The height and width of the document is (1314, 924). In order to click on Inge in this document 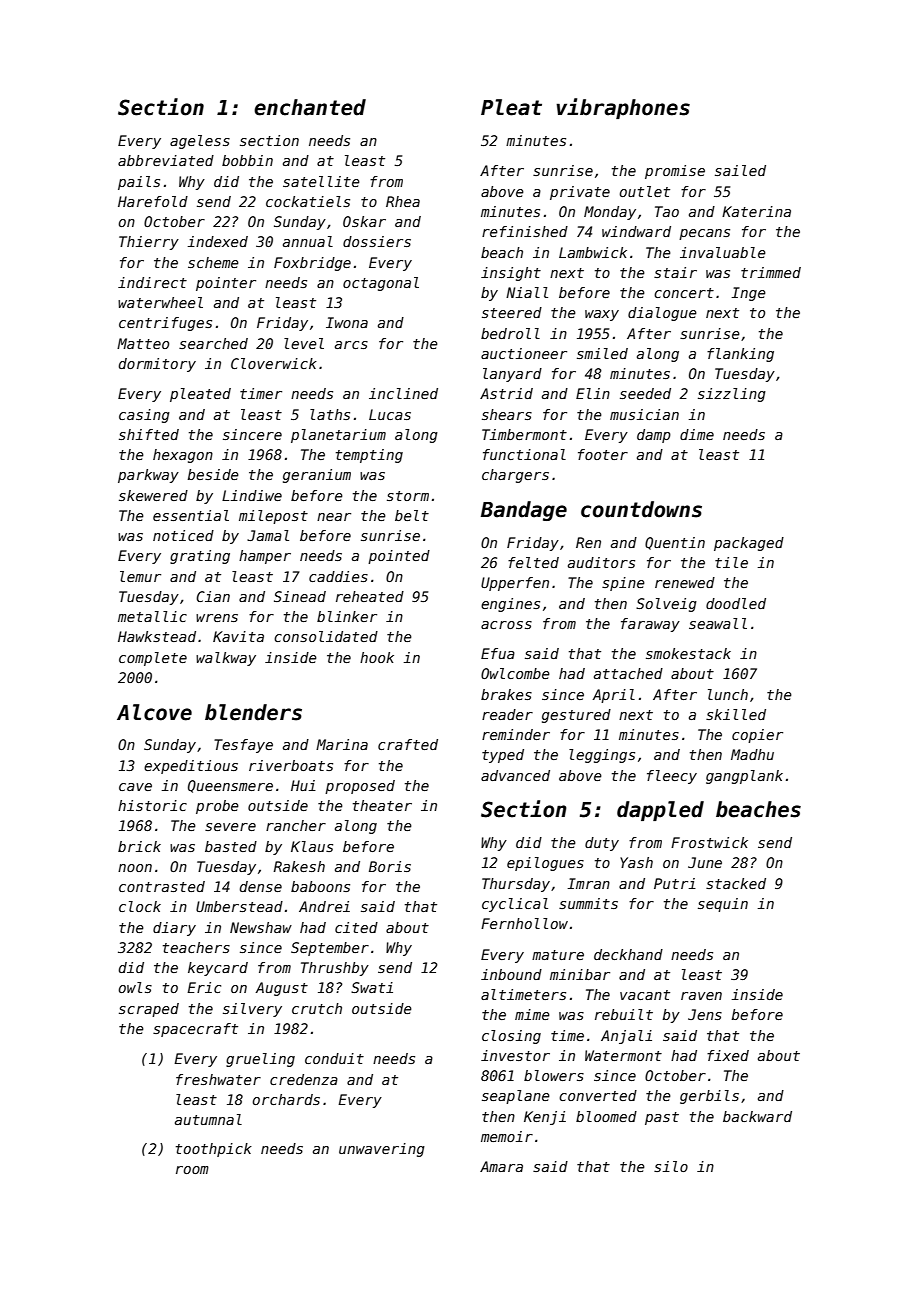, I will do `click(748, 294)`.
